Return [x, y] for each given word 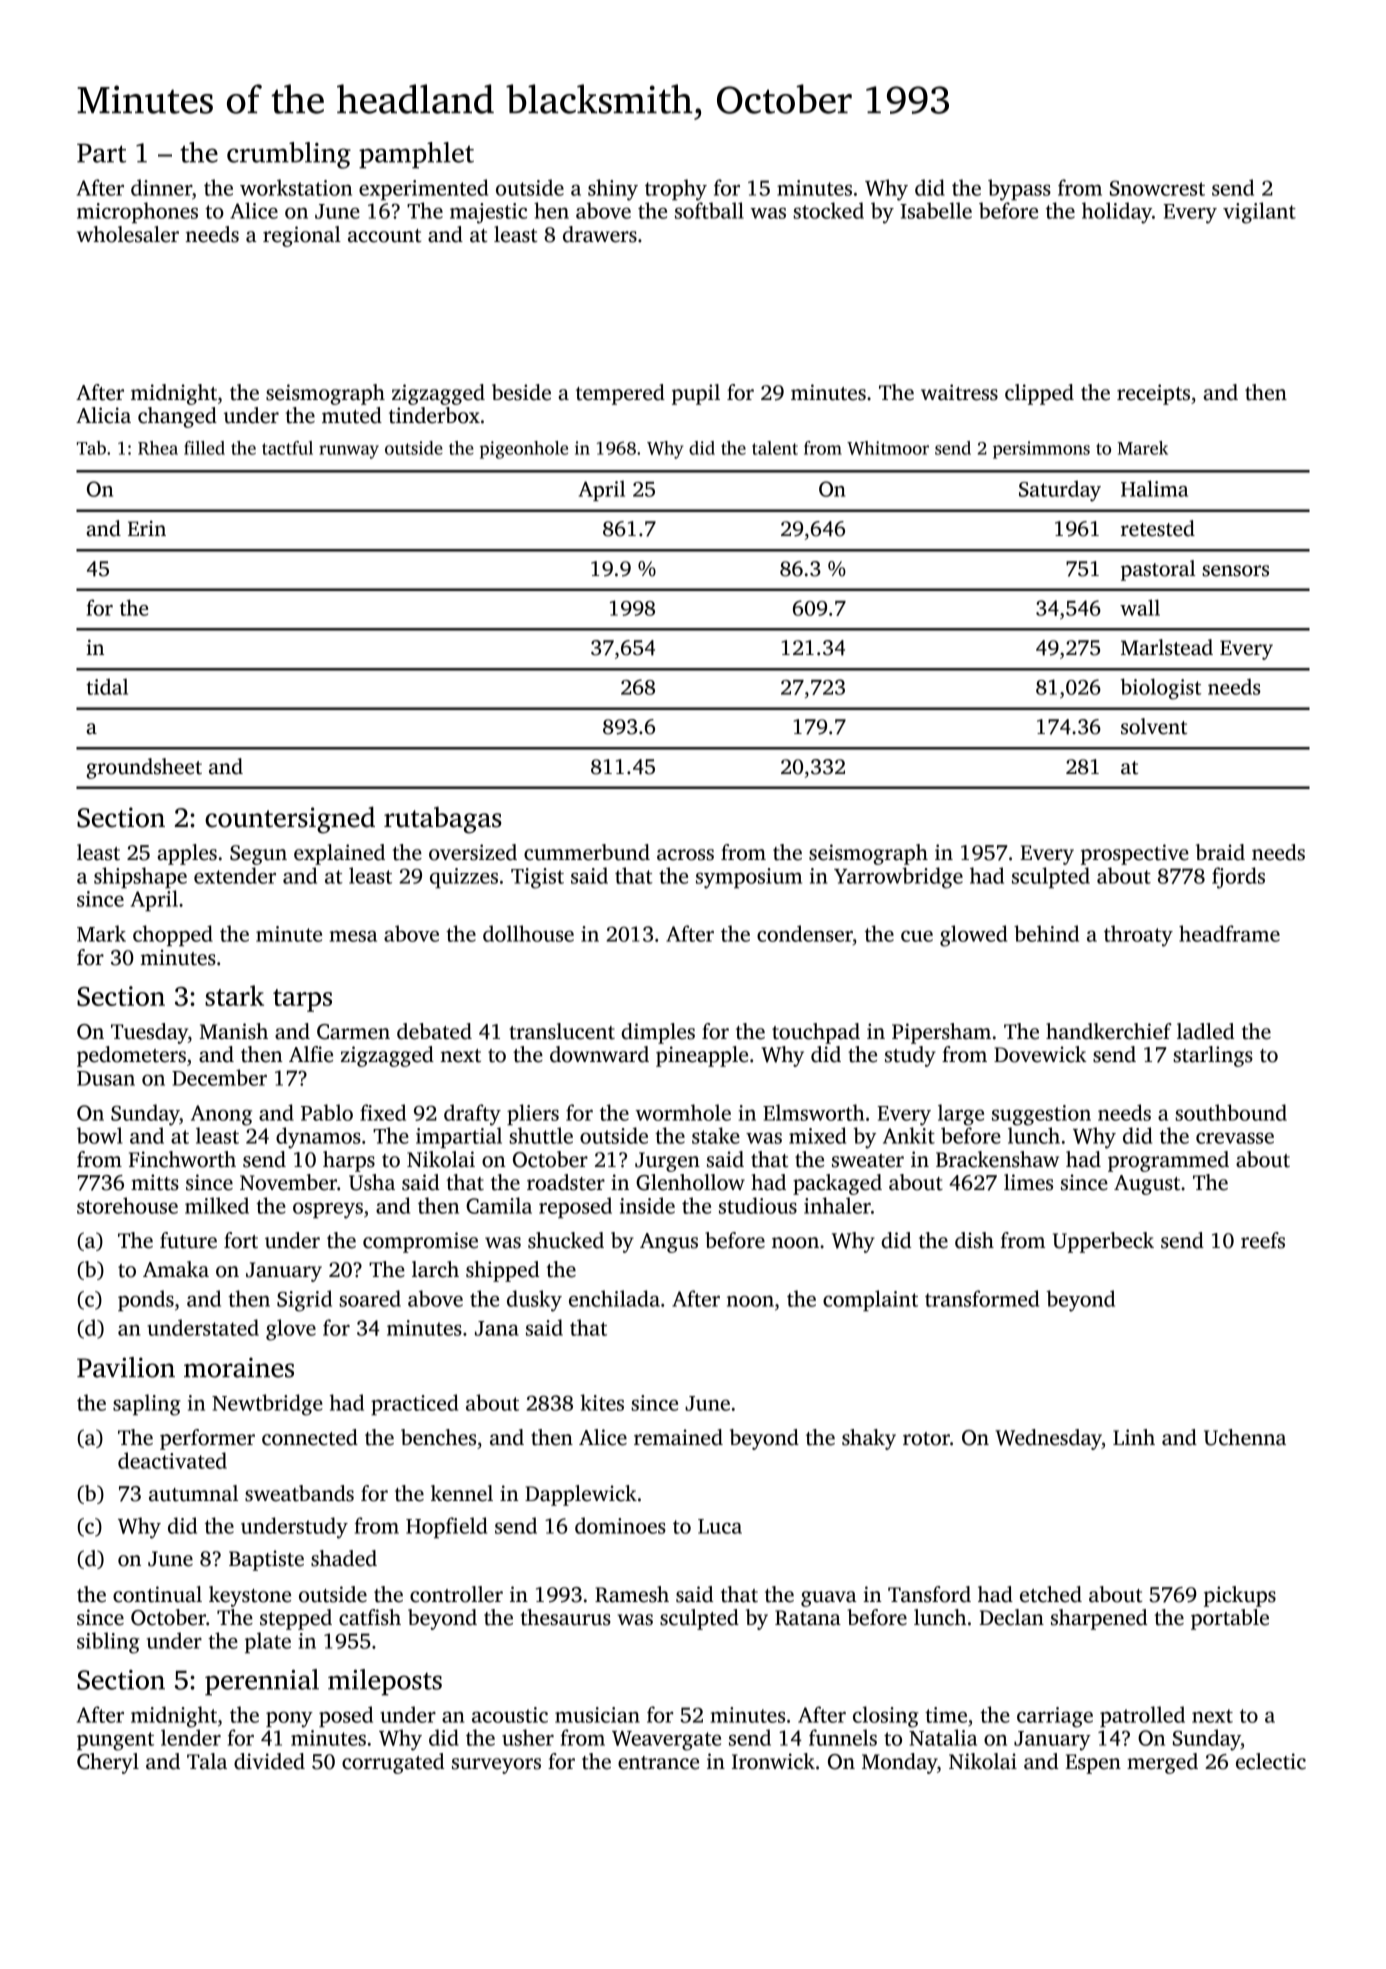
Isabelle [936, 210]
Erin [147, 528]
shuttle [541, 1135]
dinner [161, 187]
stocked [828, 210]
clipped [1039, 394]
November [288, 1182]
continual [157, 1594]
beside [521, 392]
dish [974, 1240]
